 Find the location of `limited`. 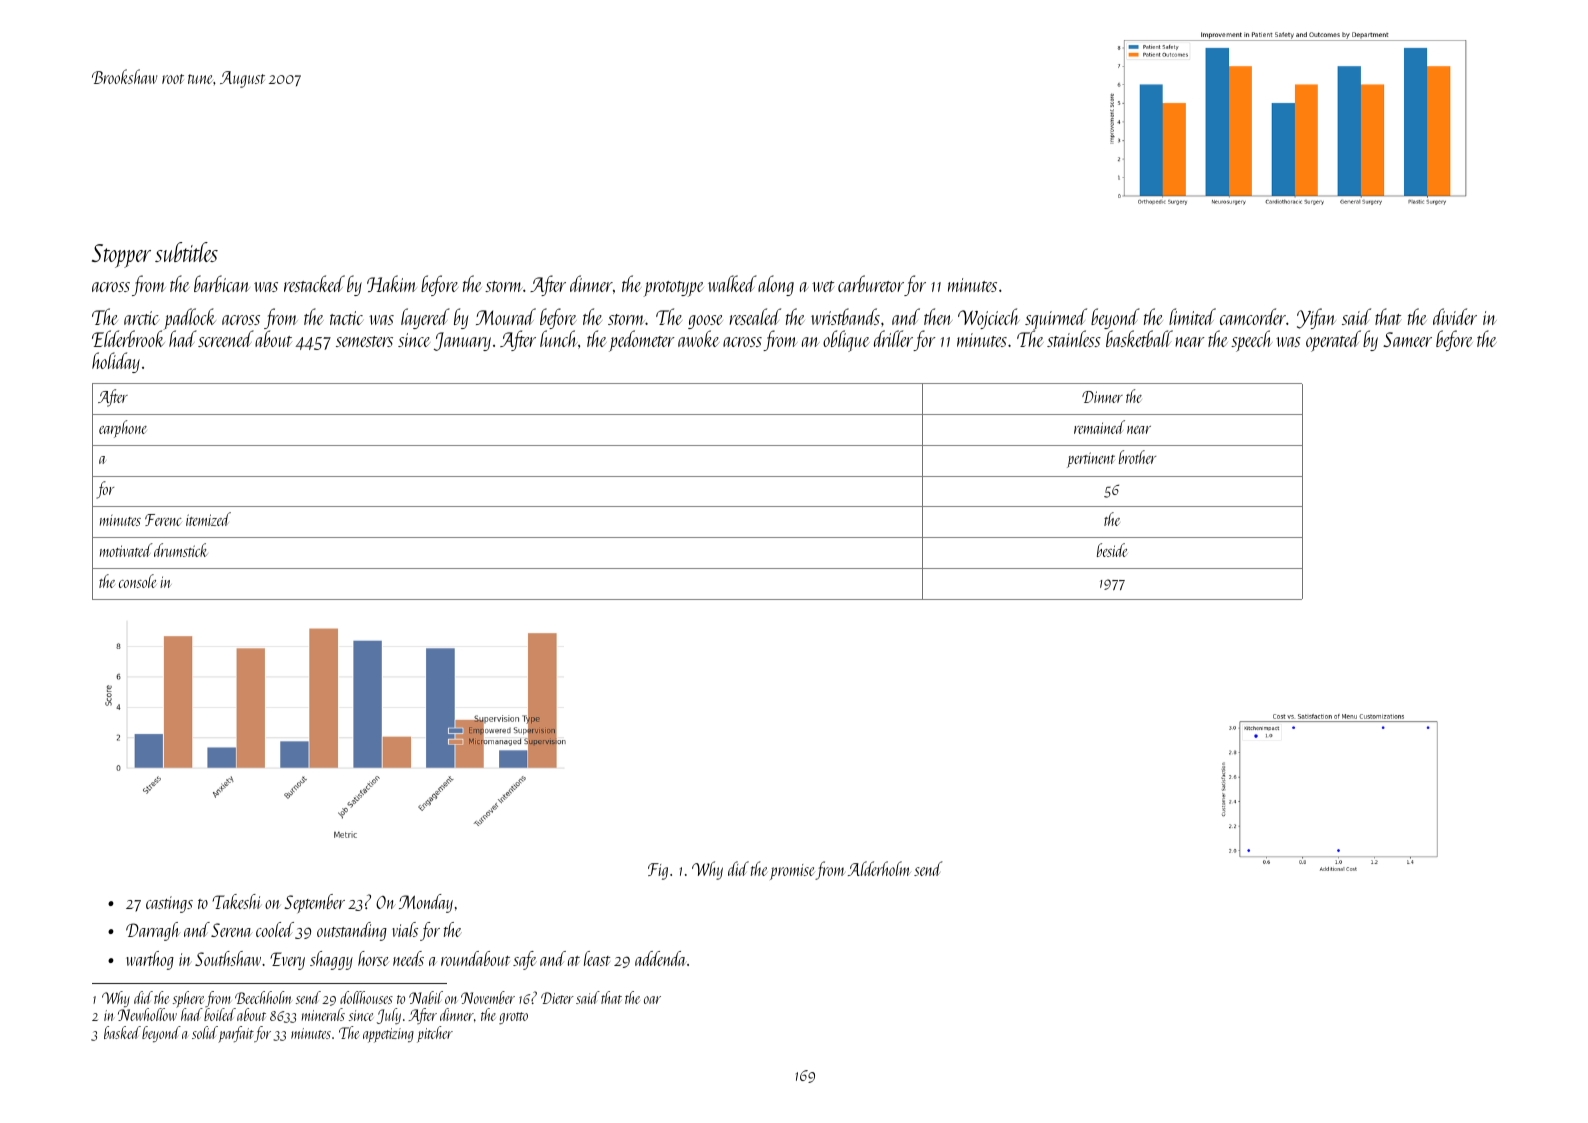

limited is located at coordinates (1192, 316).
